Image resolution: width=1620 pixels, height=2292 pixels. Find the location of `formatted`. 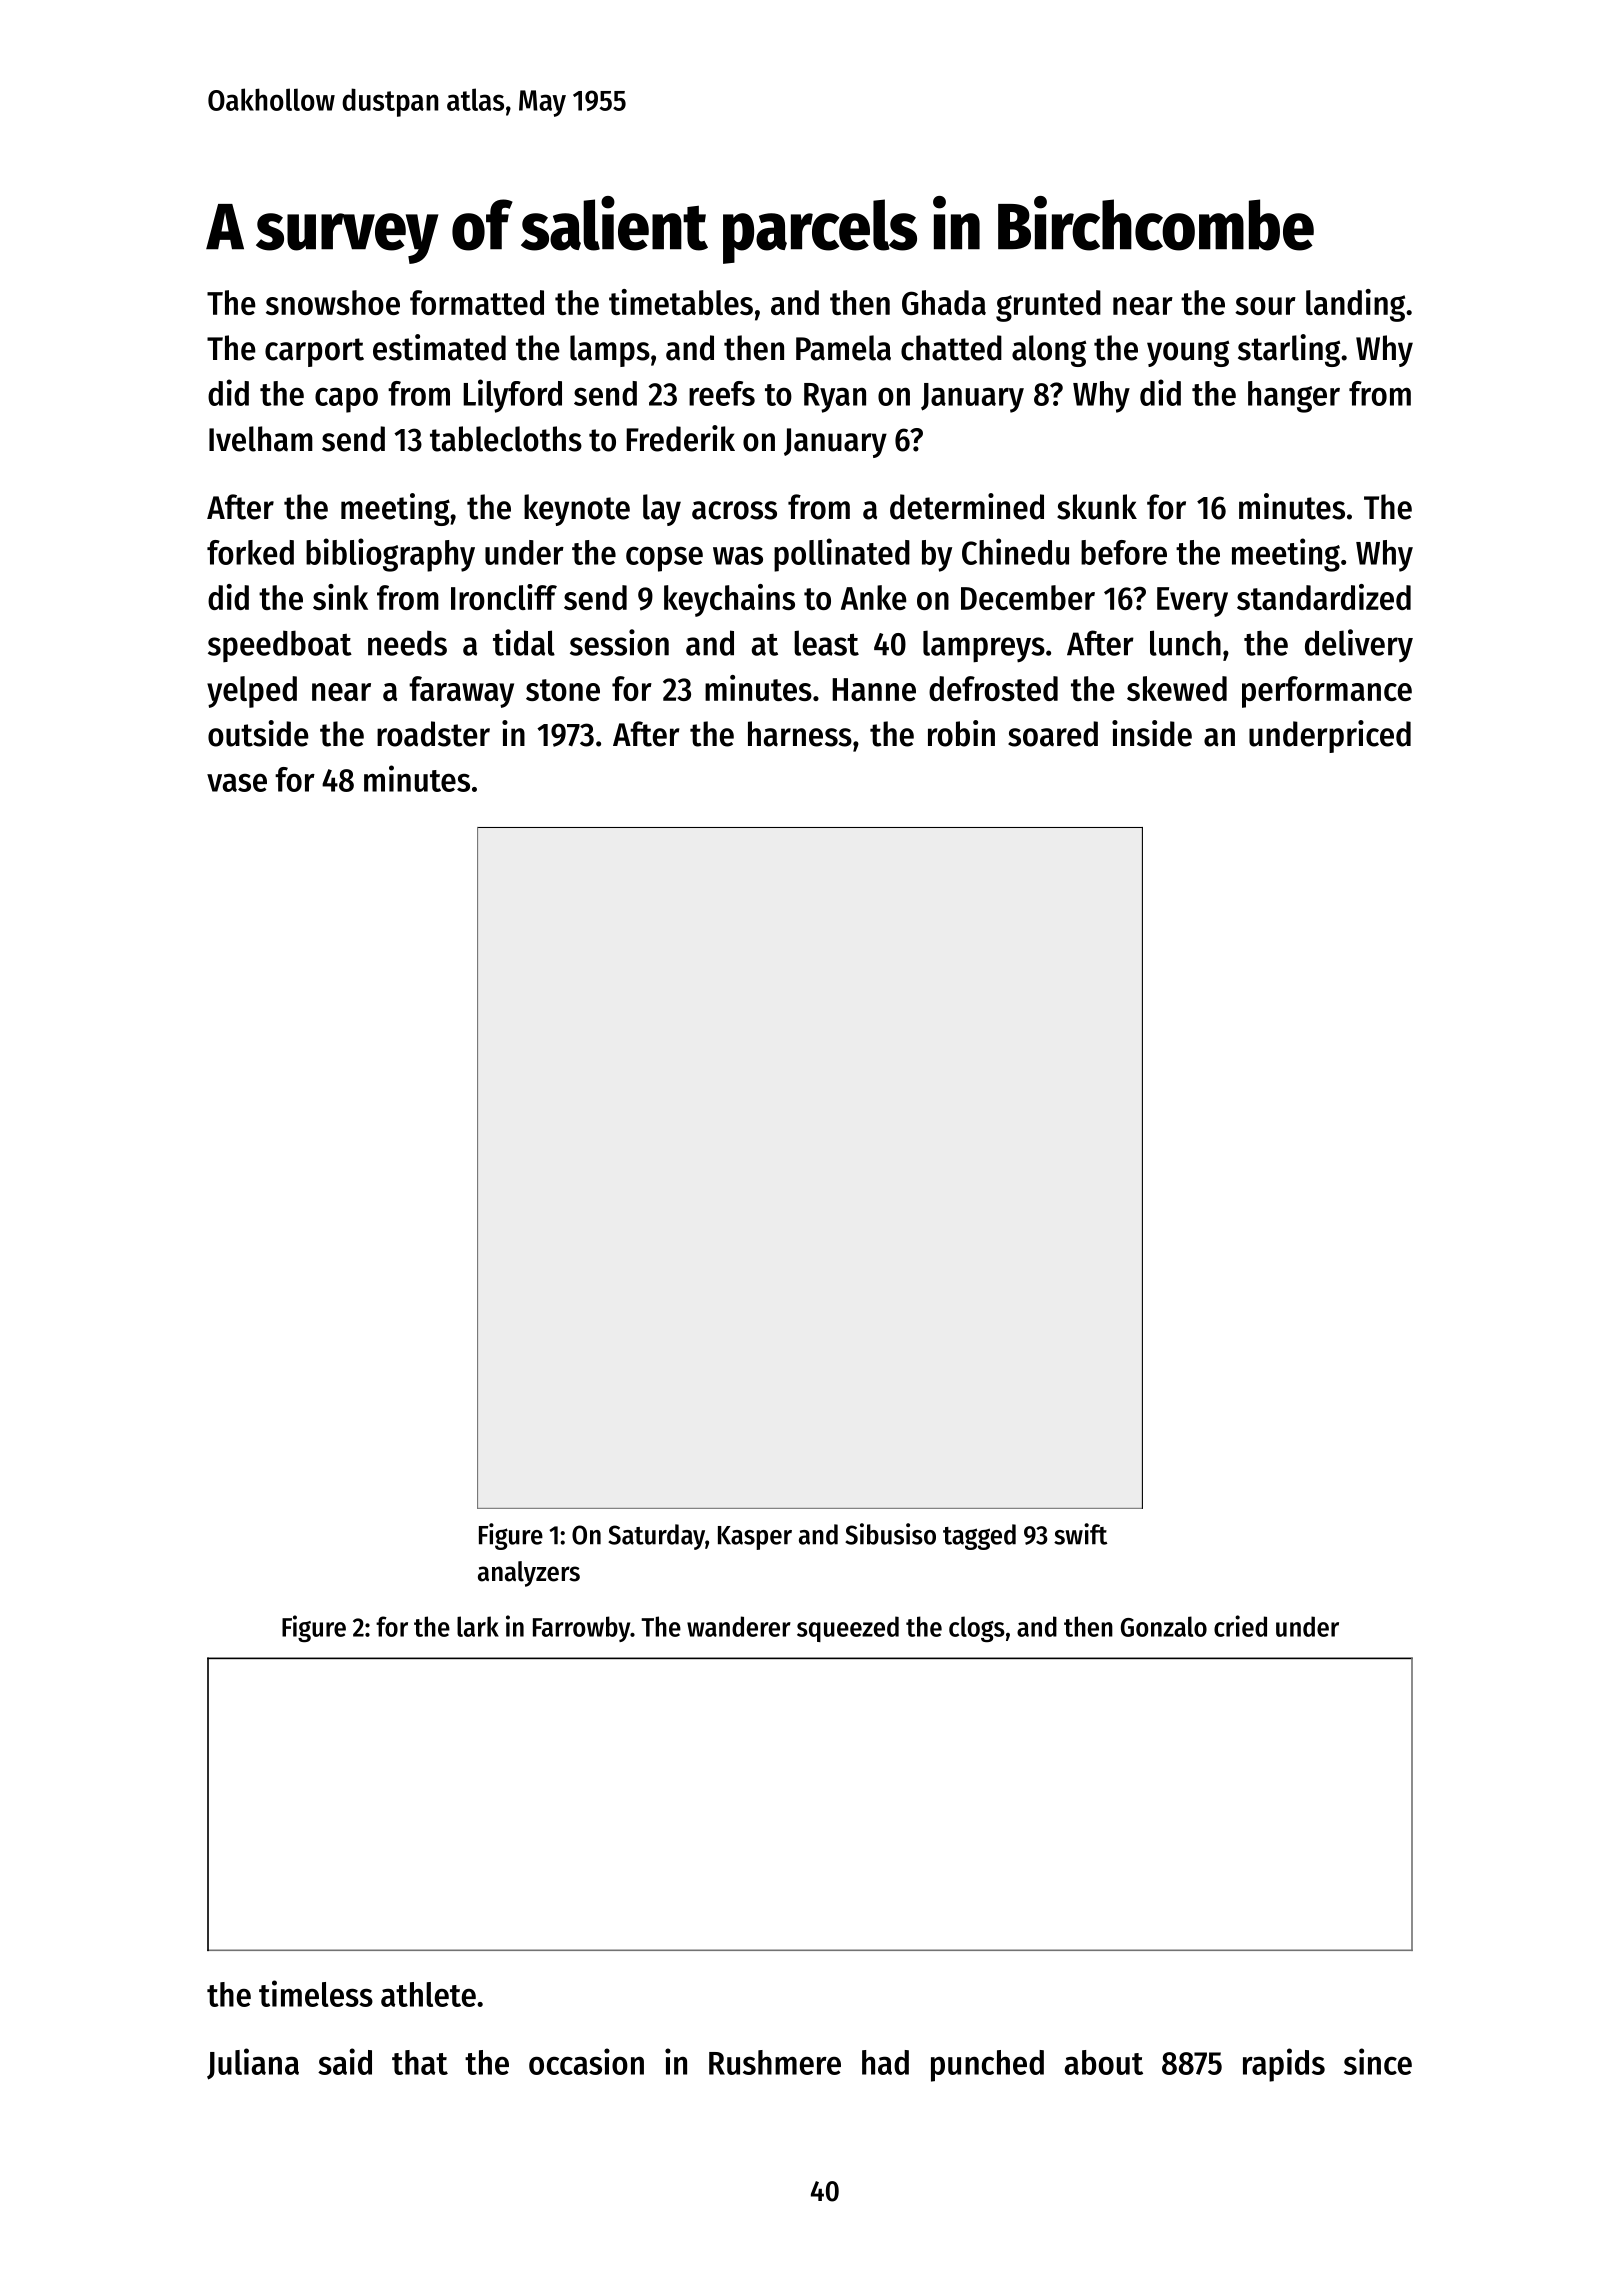

formatted is located at coordinates (477, 302).
